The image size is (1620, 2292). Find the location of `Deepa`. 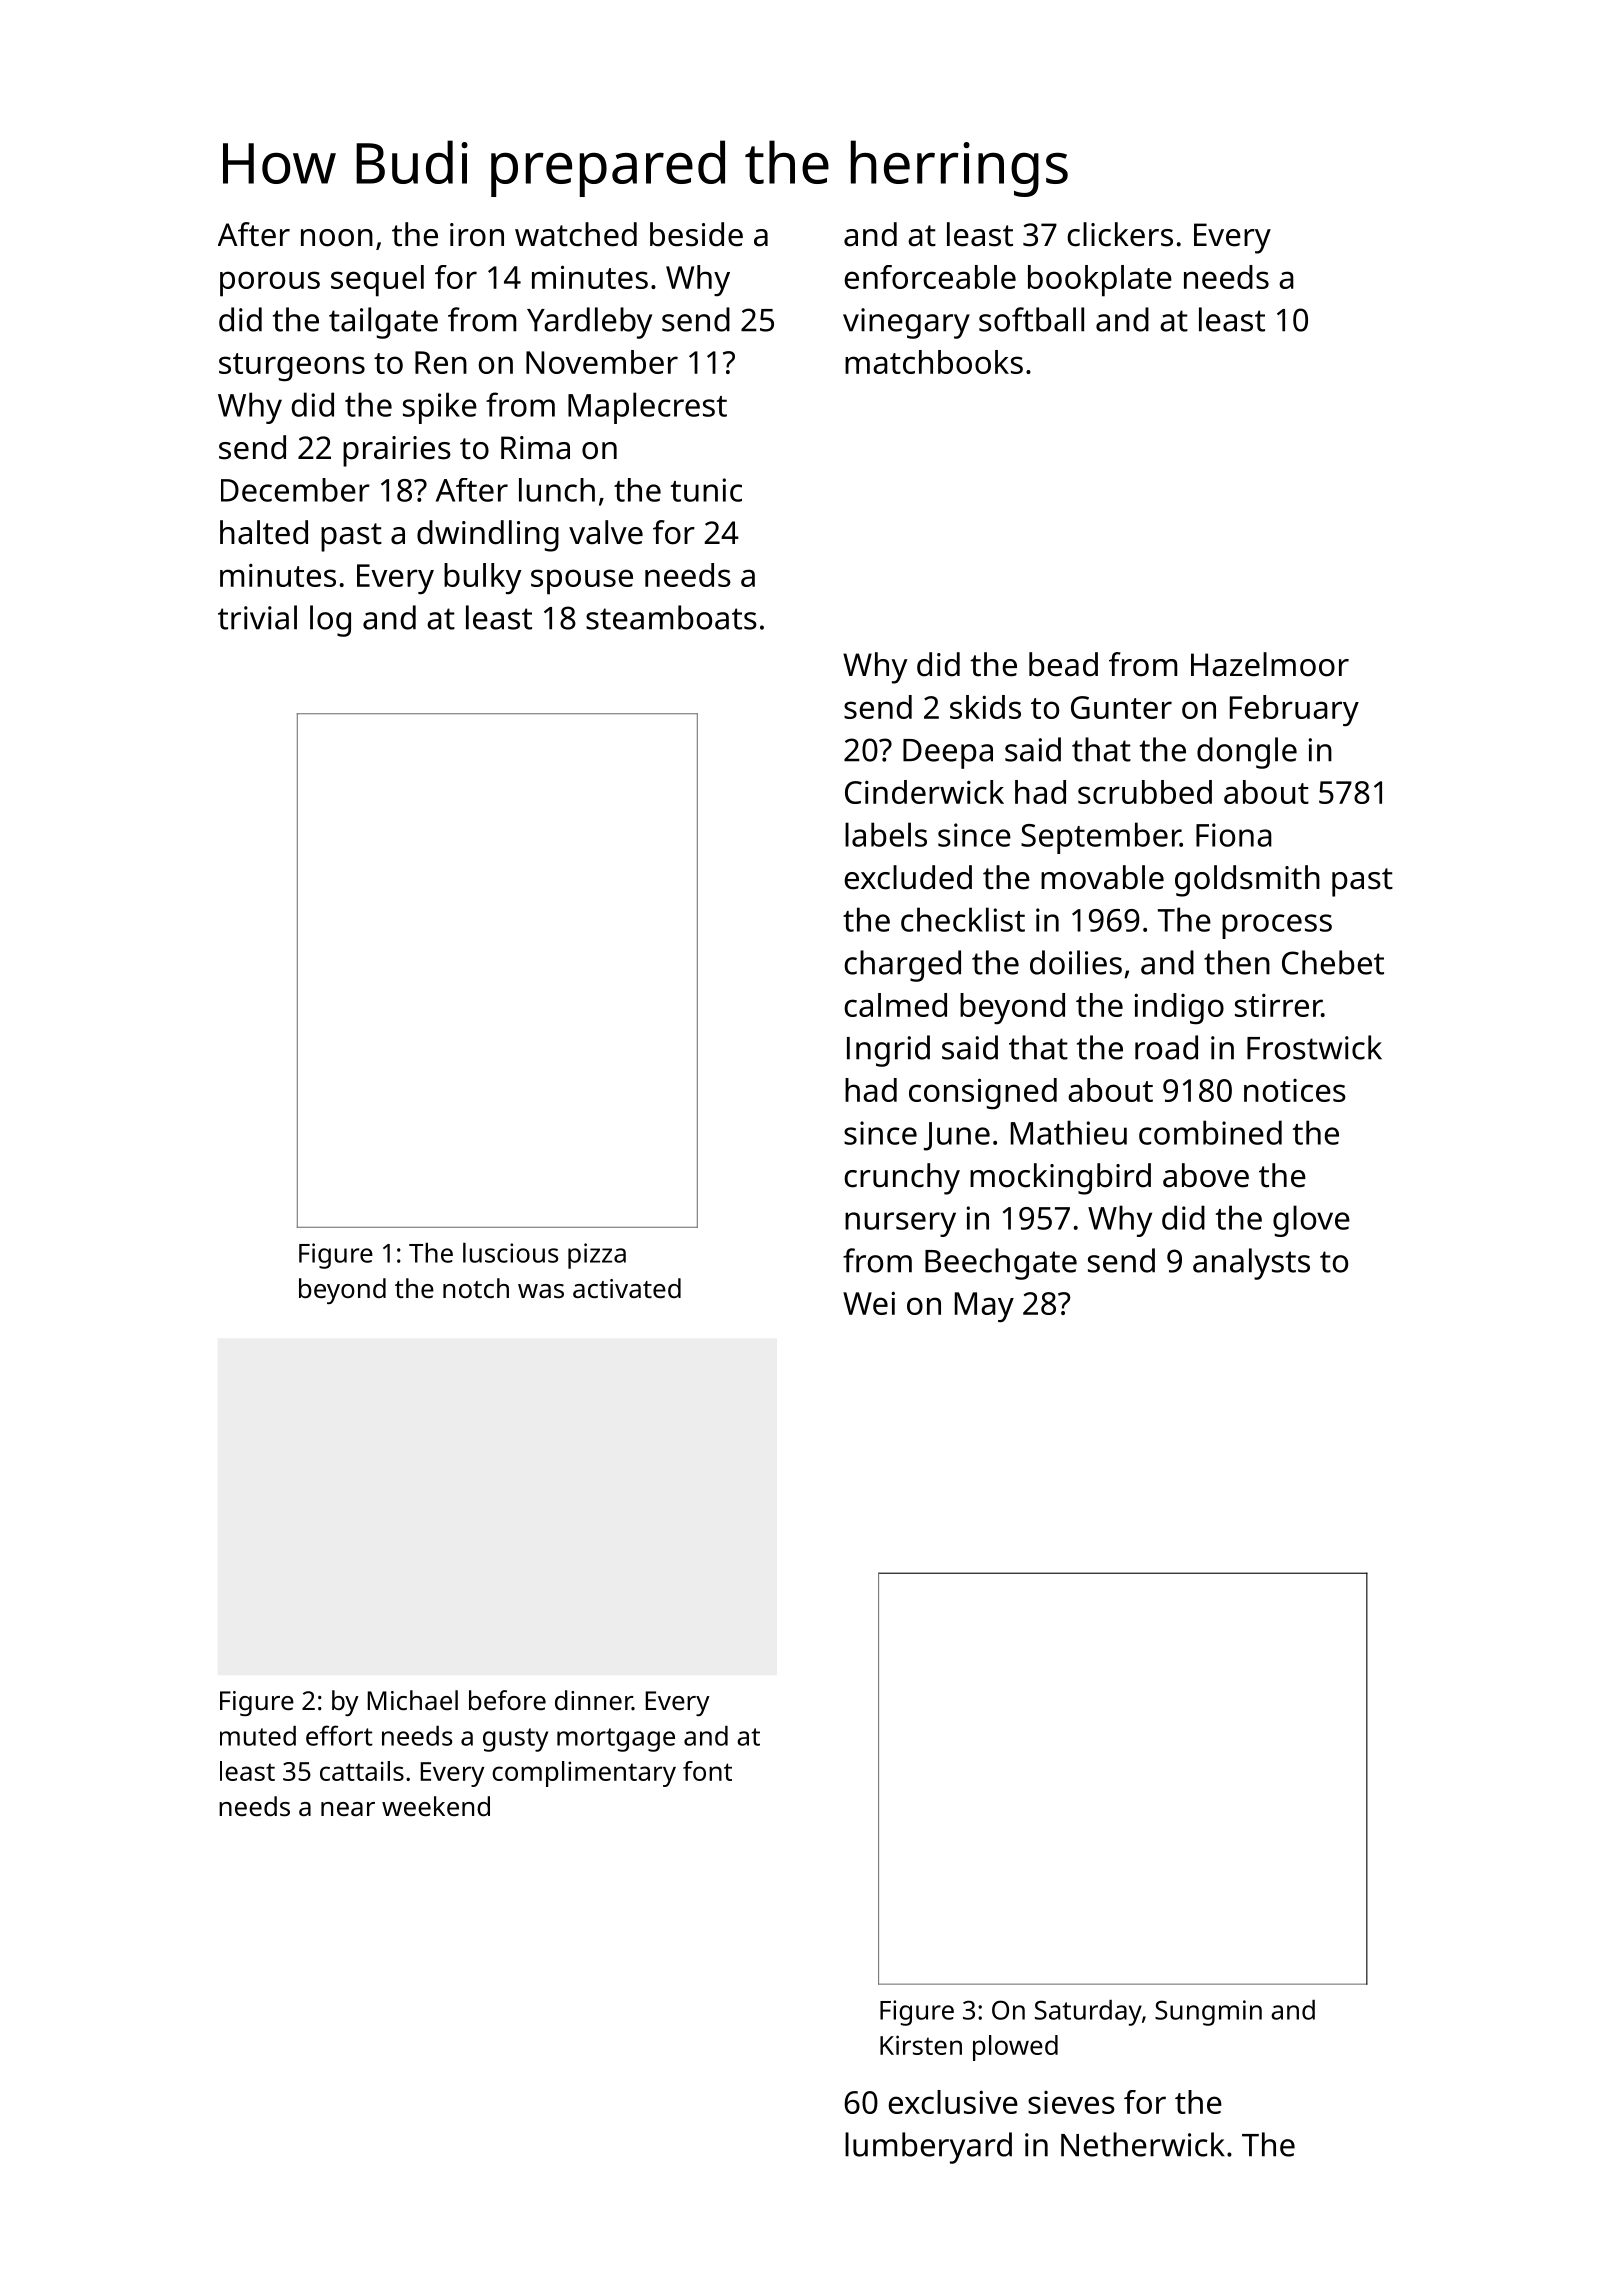

Deepa is located at coordinates (948, 754).
